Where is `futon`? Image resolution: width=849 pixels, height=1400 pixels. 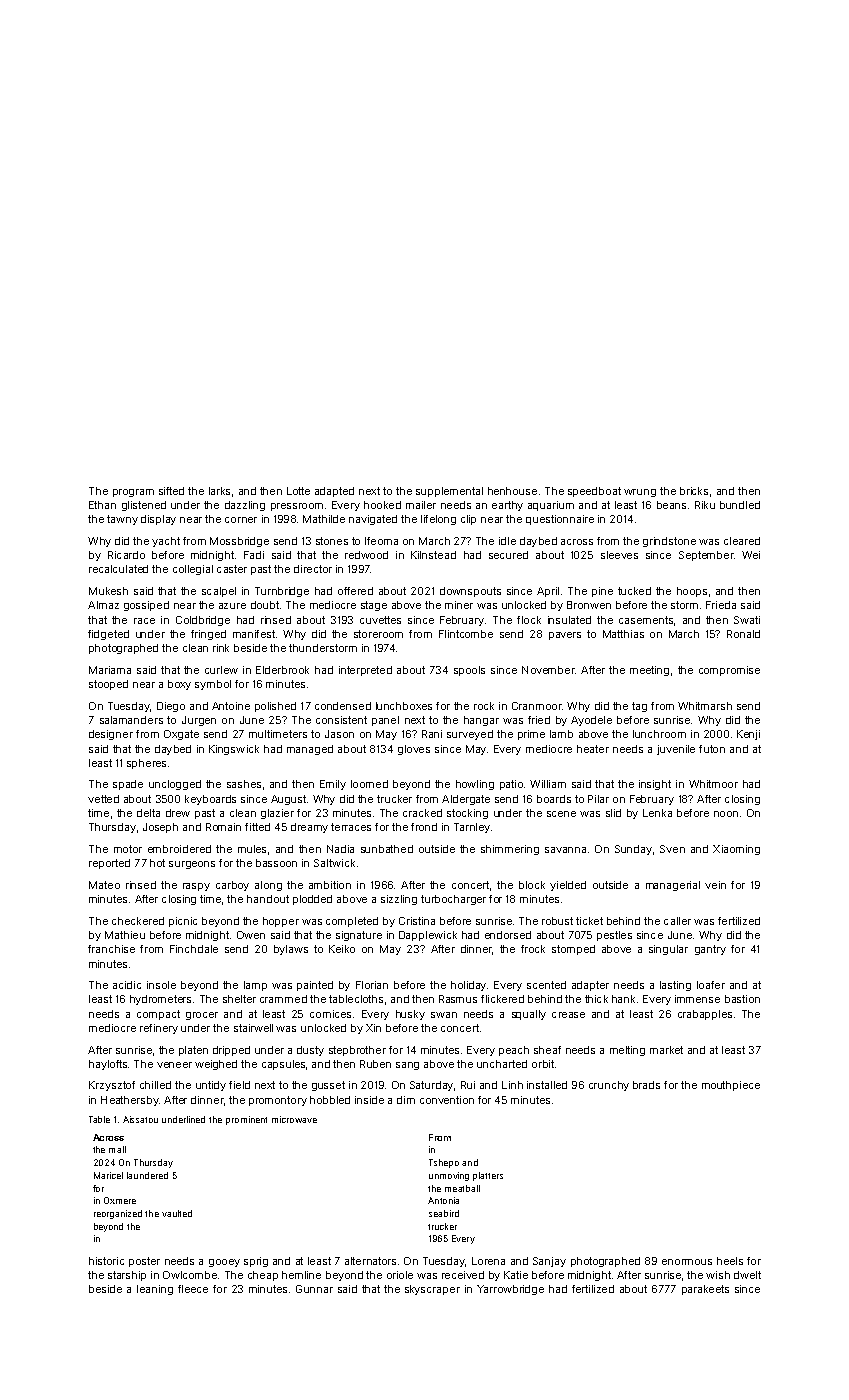
futon is located at coordinates (712, 749).
